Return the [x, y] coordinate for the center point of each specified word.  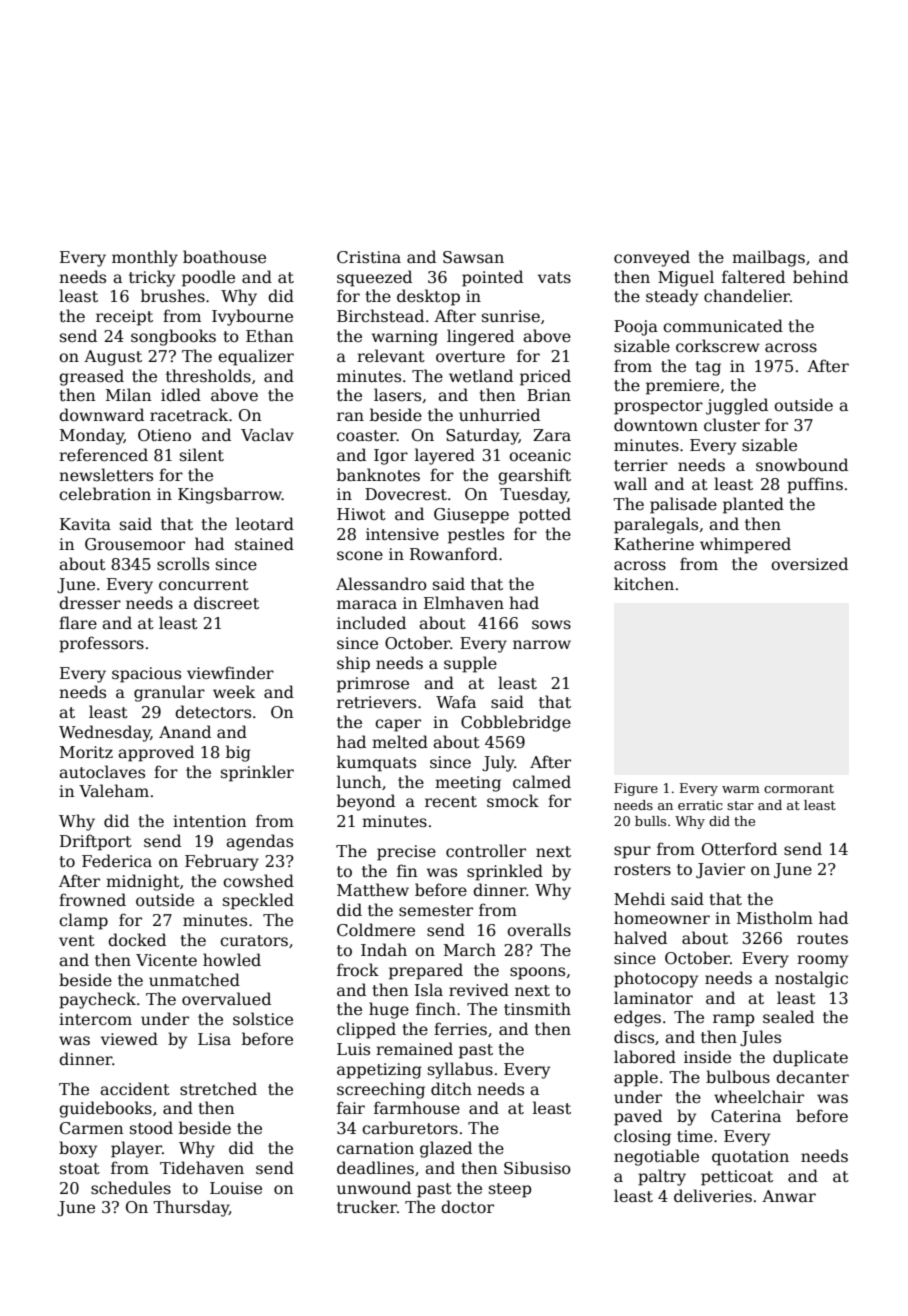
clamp [83, 921]
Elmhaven [464, 602]
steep [510, 1190]
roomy [822, 961]
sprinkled [505, 872]
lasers [397, 395]
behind [820, 276]
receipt [124, 318]
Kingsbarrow [230, 495]
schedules [131, 1188]
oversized [809, 564]
